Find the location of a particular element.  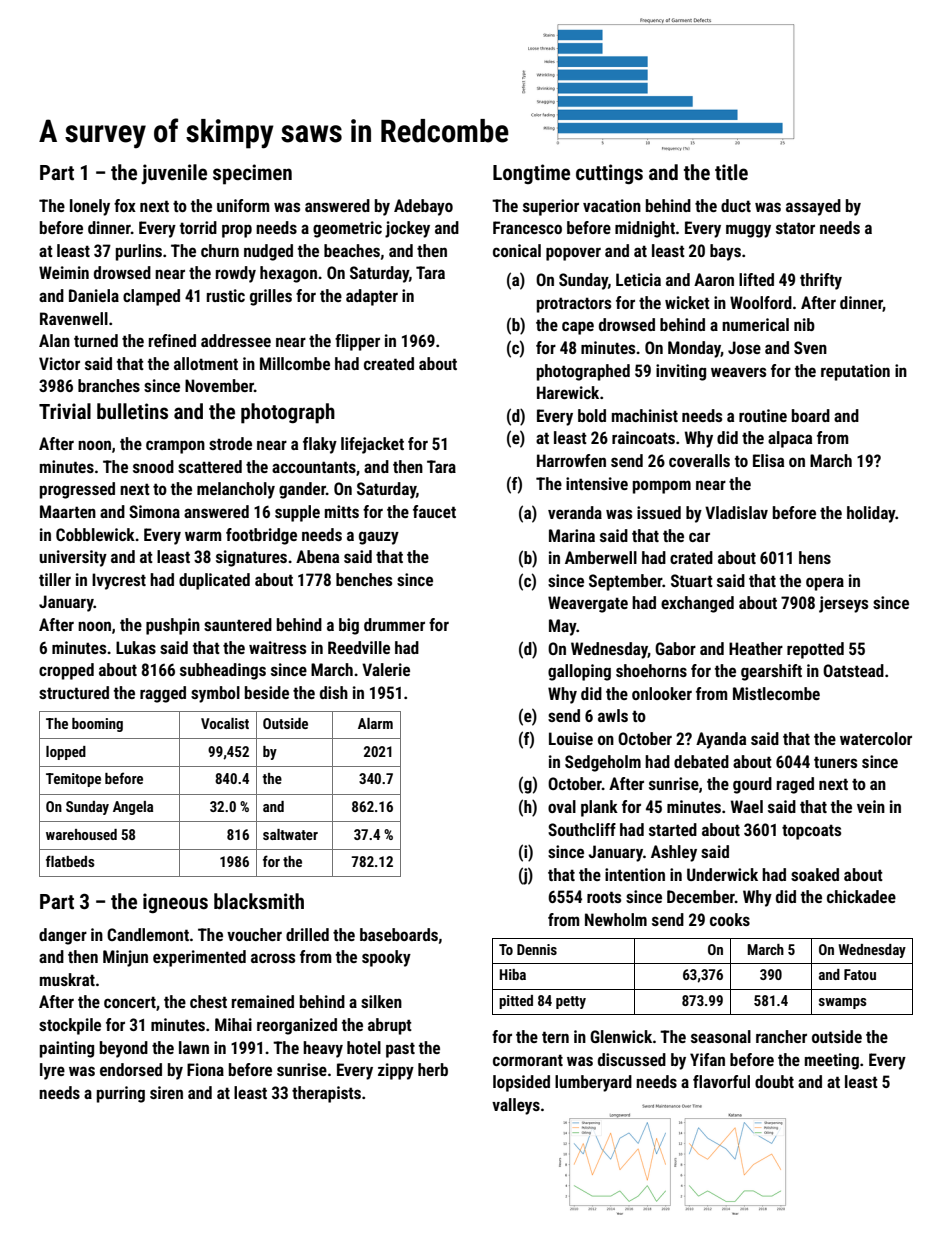

dish is located at coordinates (334, 692).
